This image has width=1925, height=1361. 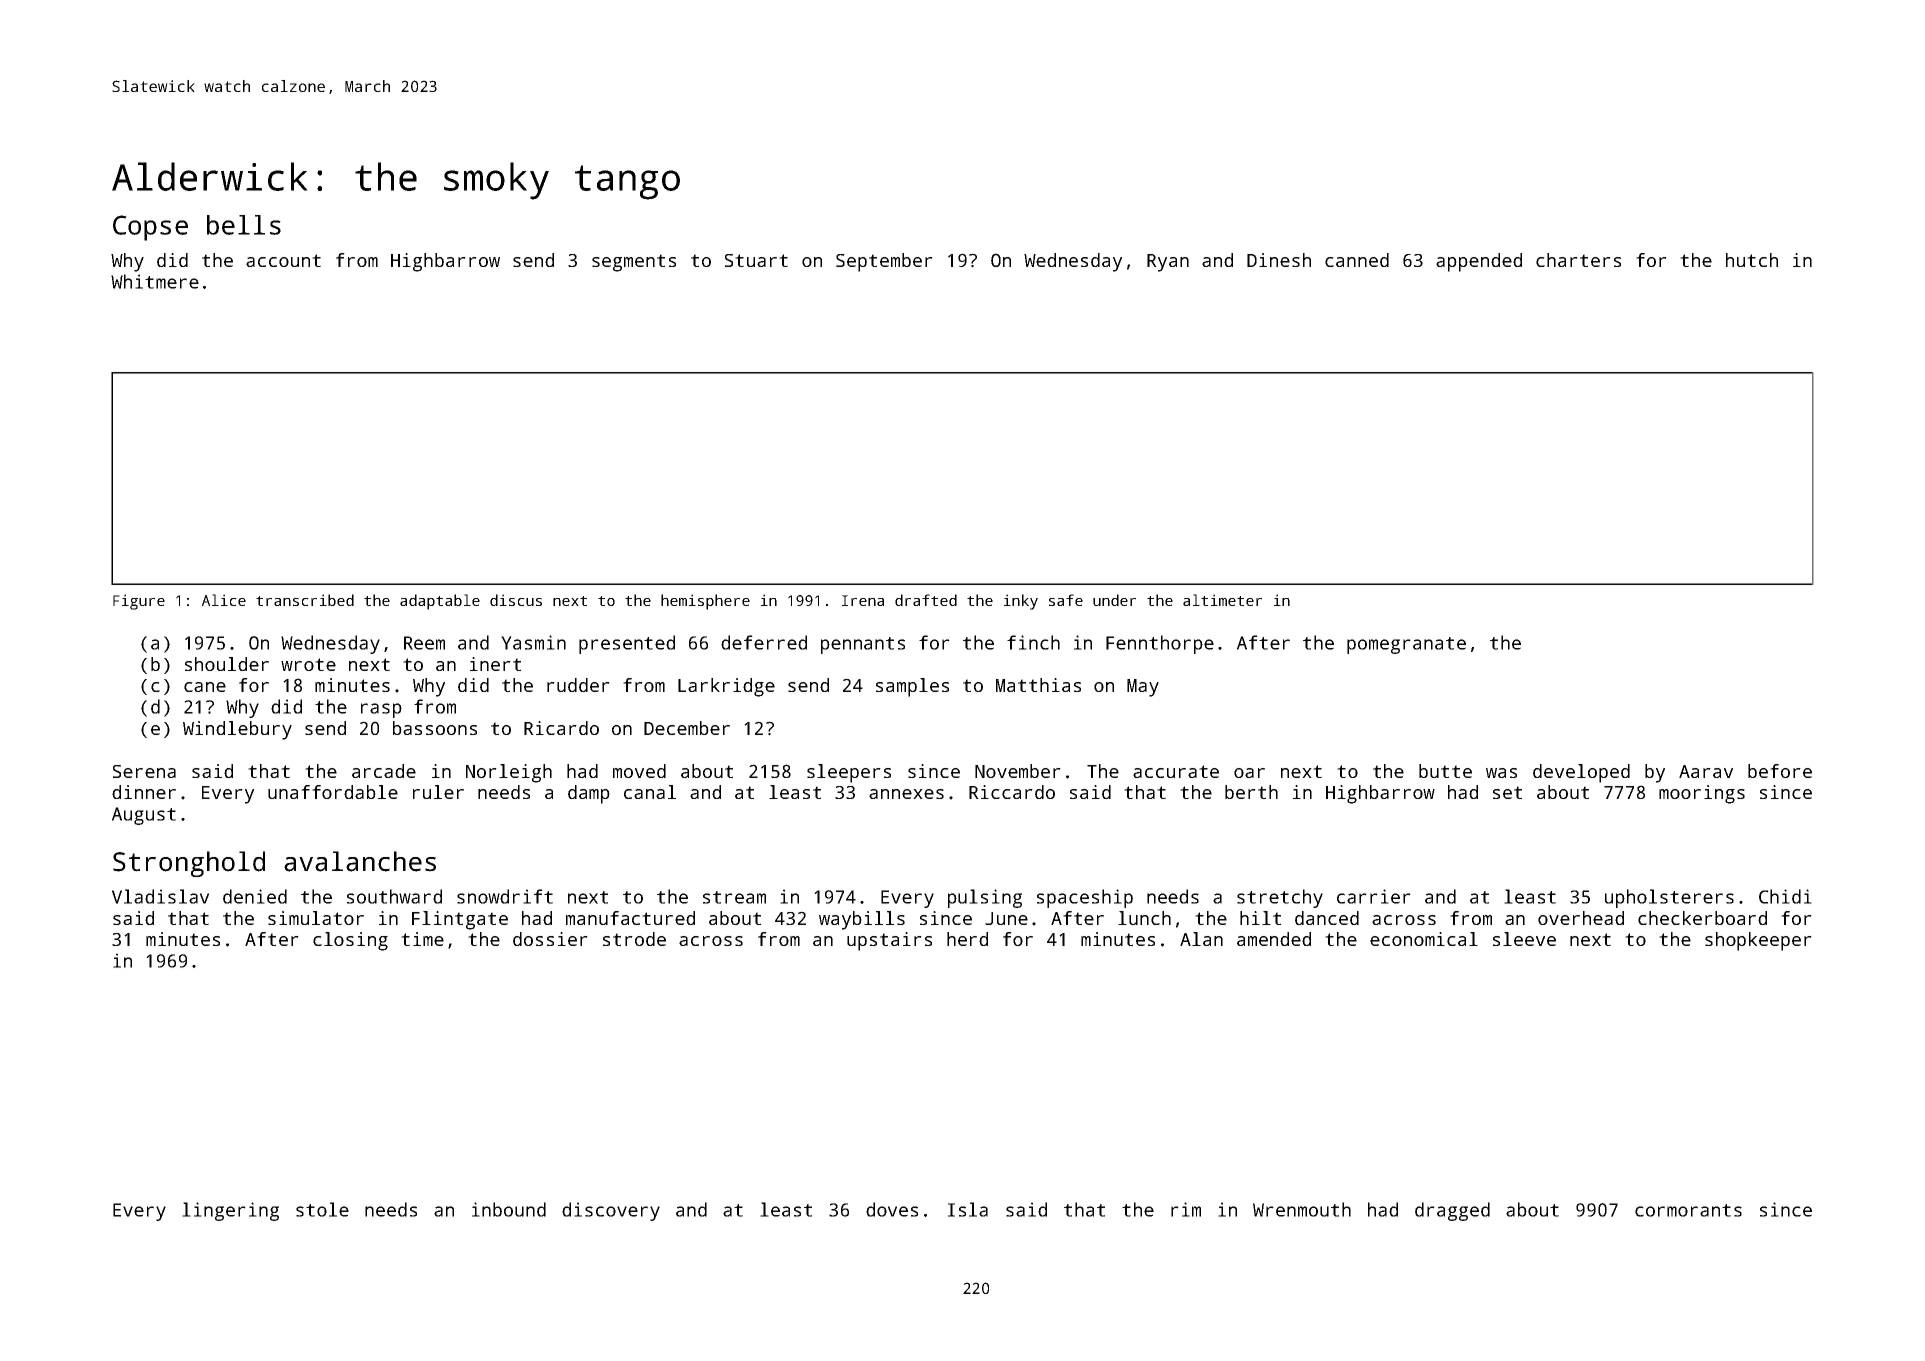 What do you see at coordinates (144, 771) in the image?
I see `Serena` at bounding box center [144, 771].
